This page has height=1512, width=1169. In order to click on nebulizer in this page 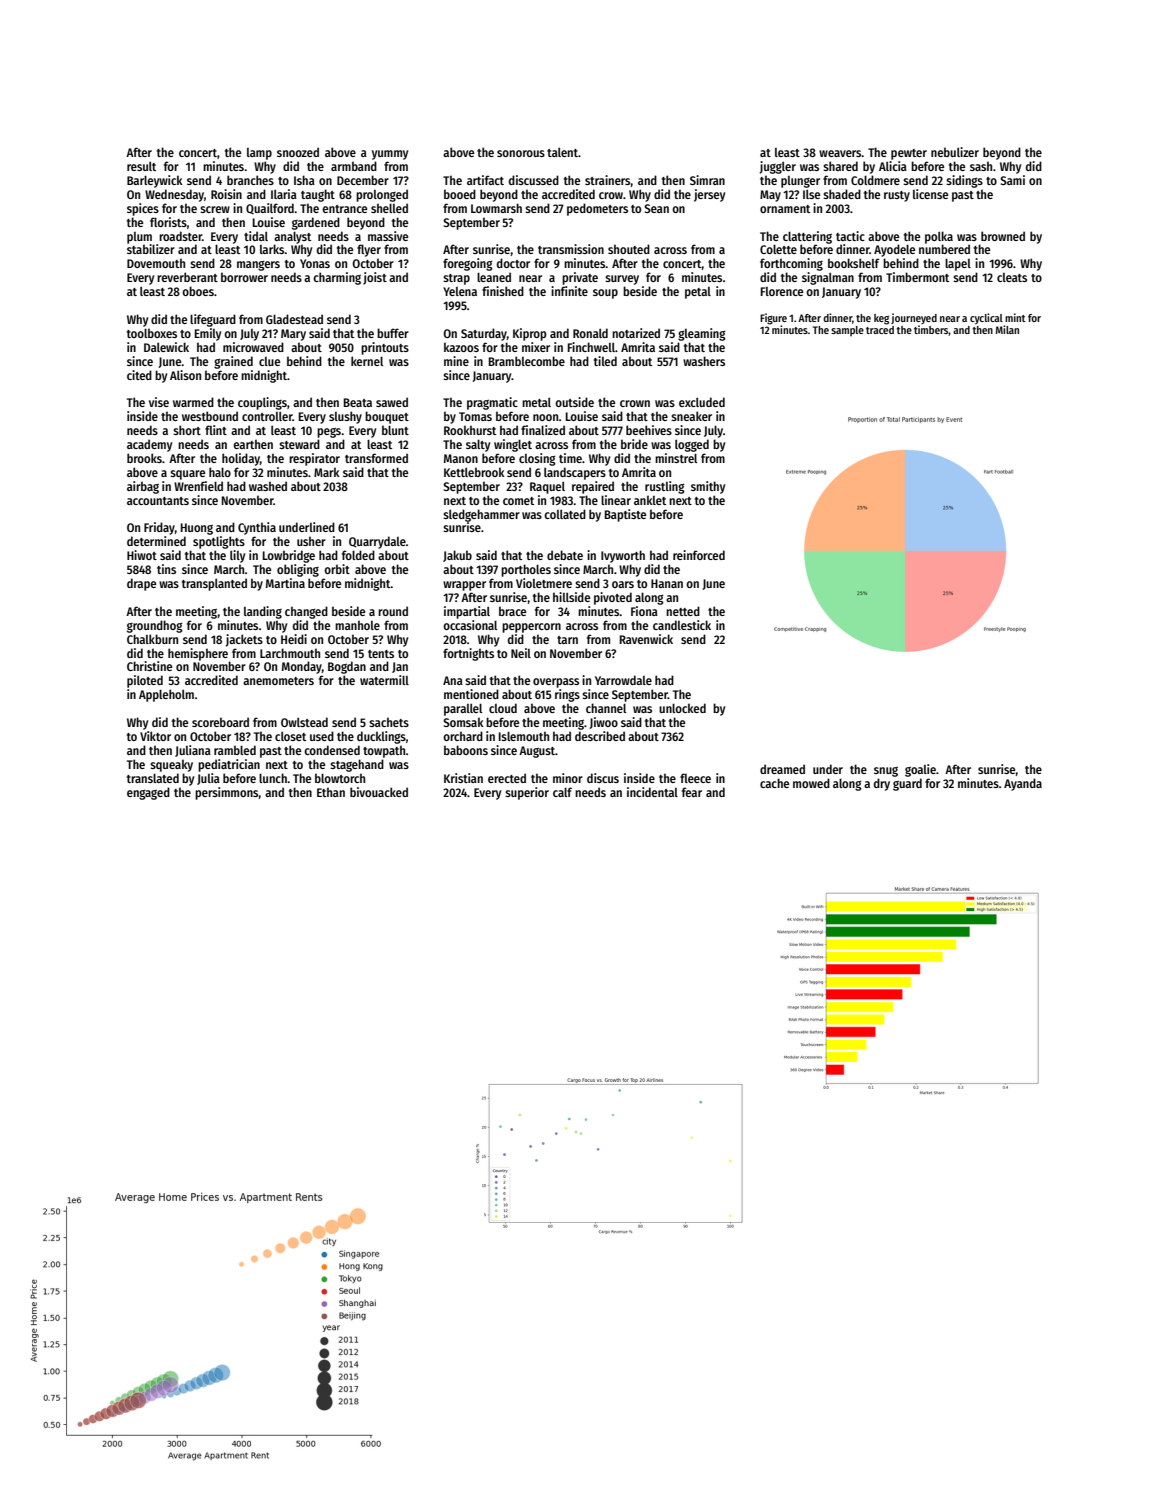, I will do `click(955, 152)`.
